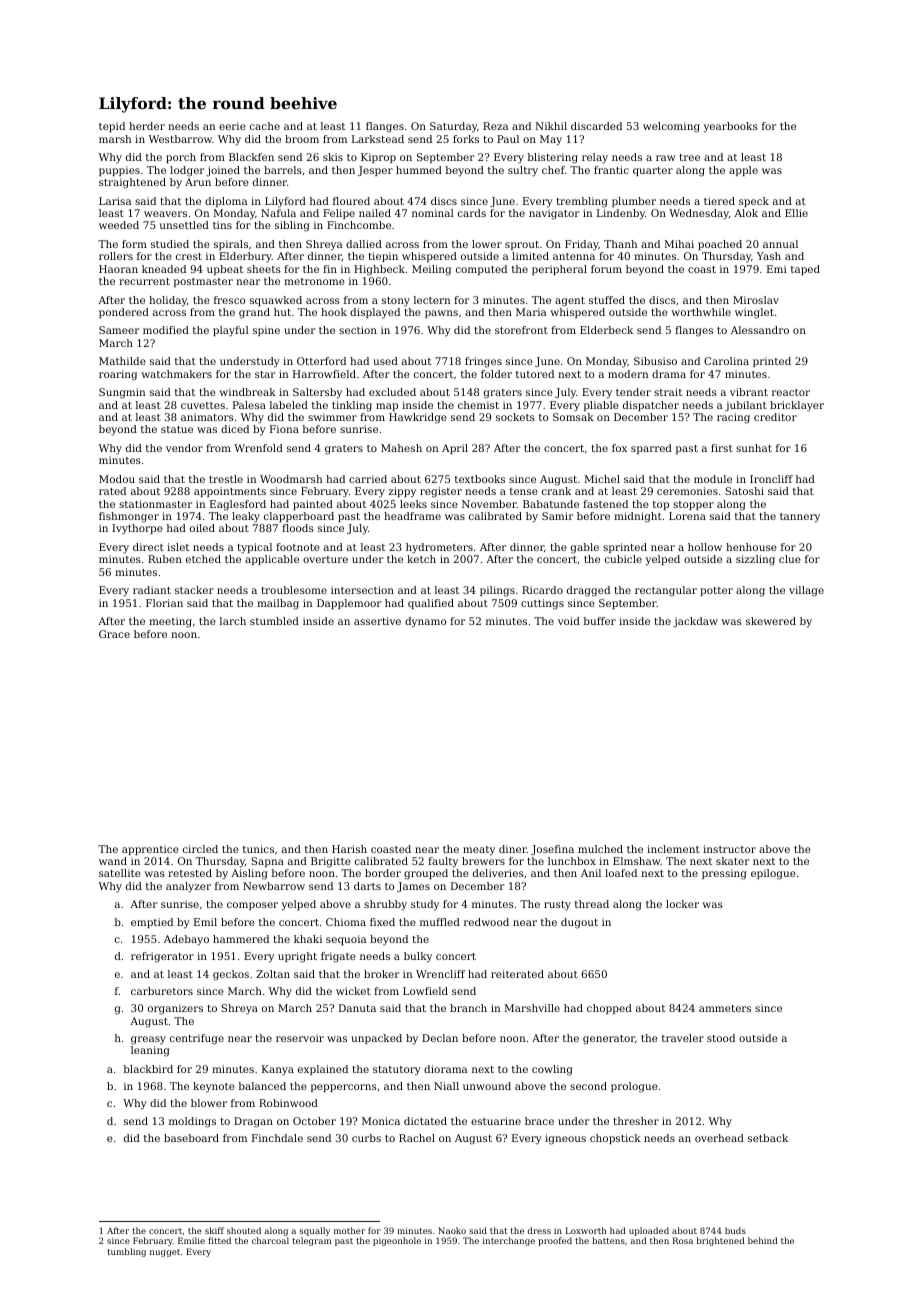 The image size is (924, 1308). What do you see at coordinates (555, 1241) in the image?
I see `proofed` at bounding box center [555, 1241].
